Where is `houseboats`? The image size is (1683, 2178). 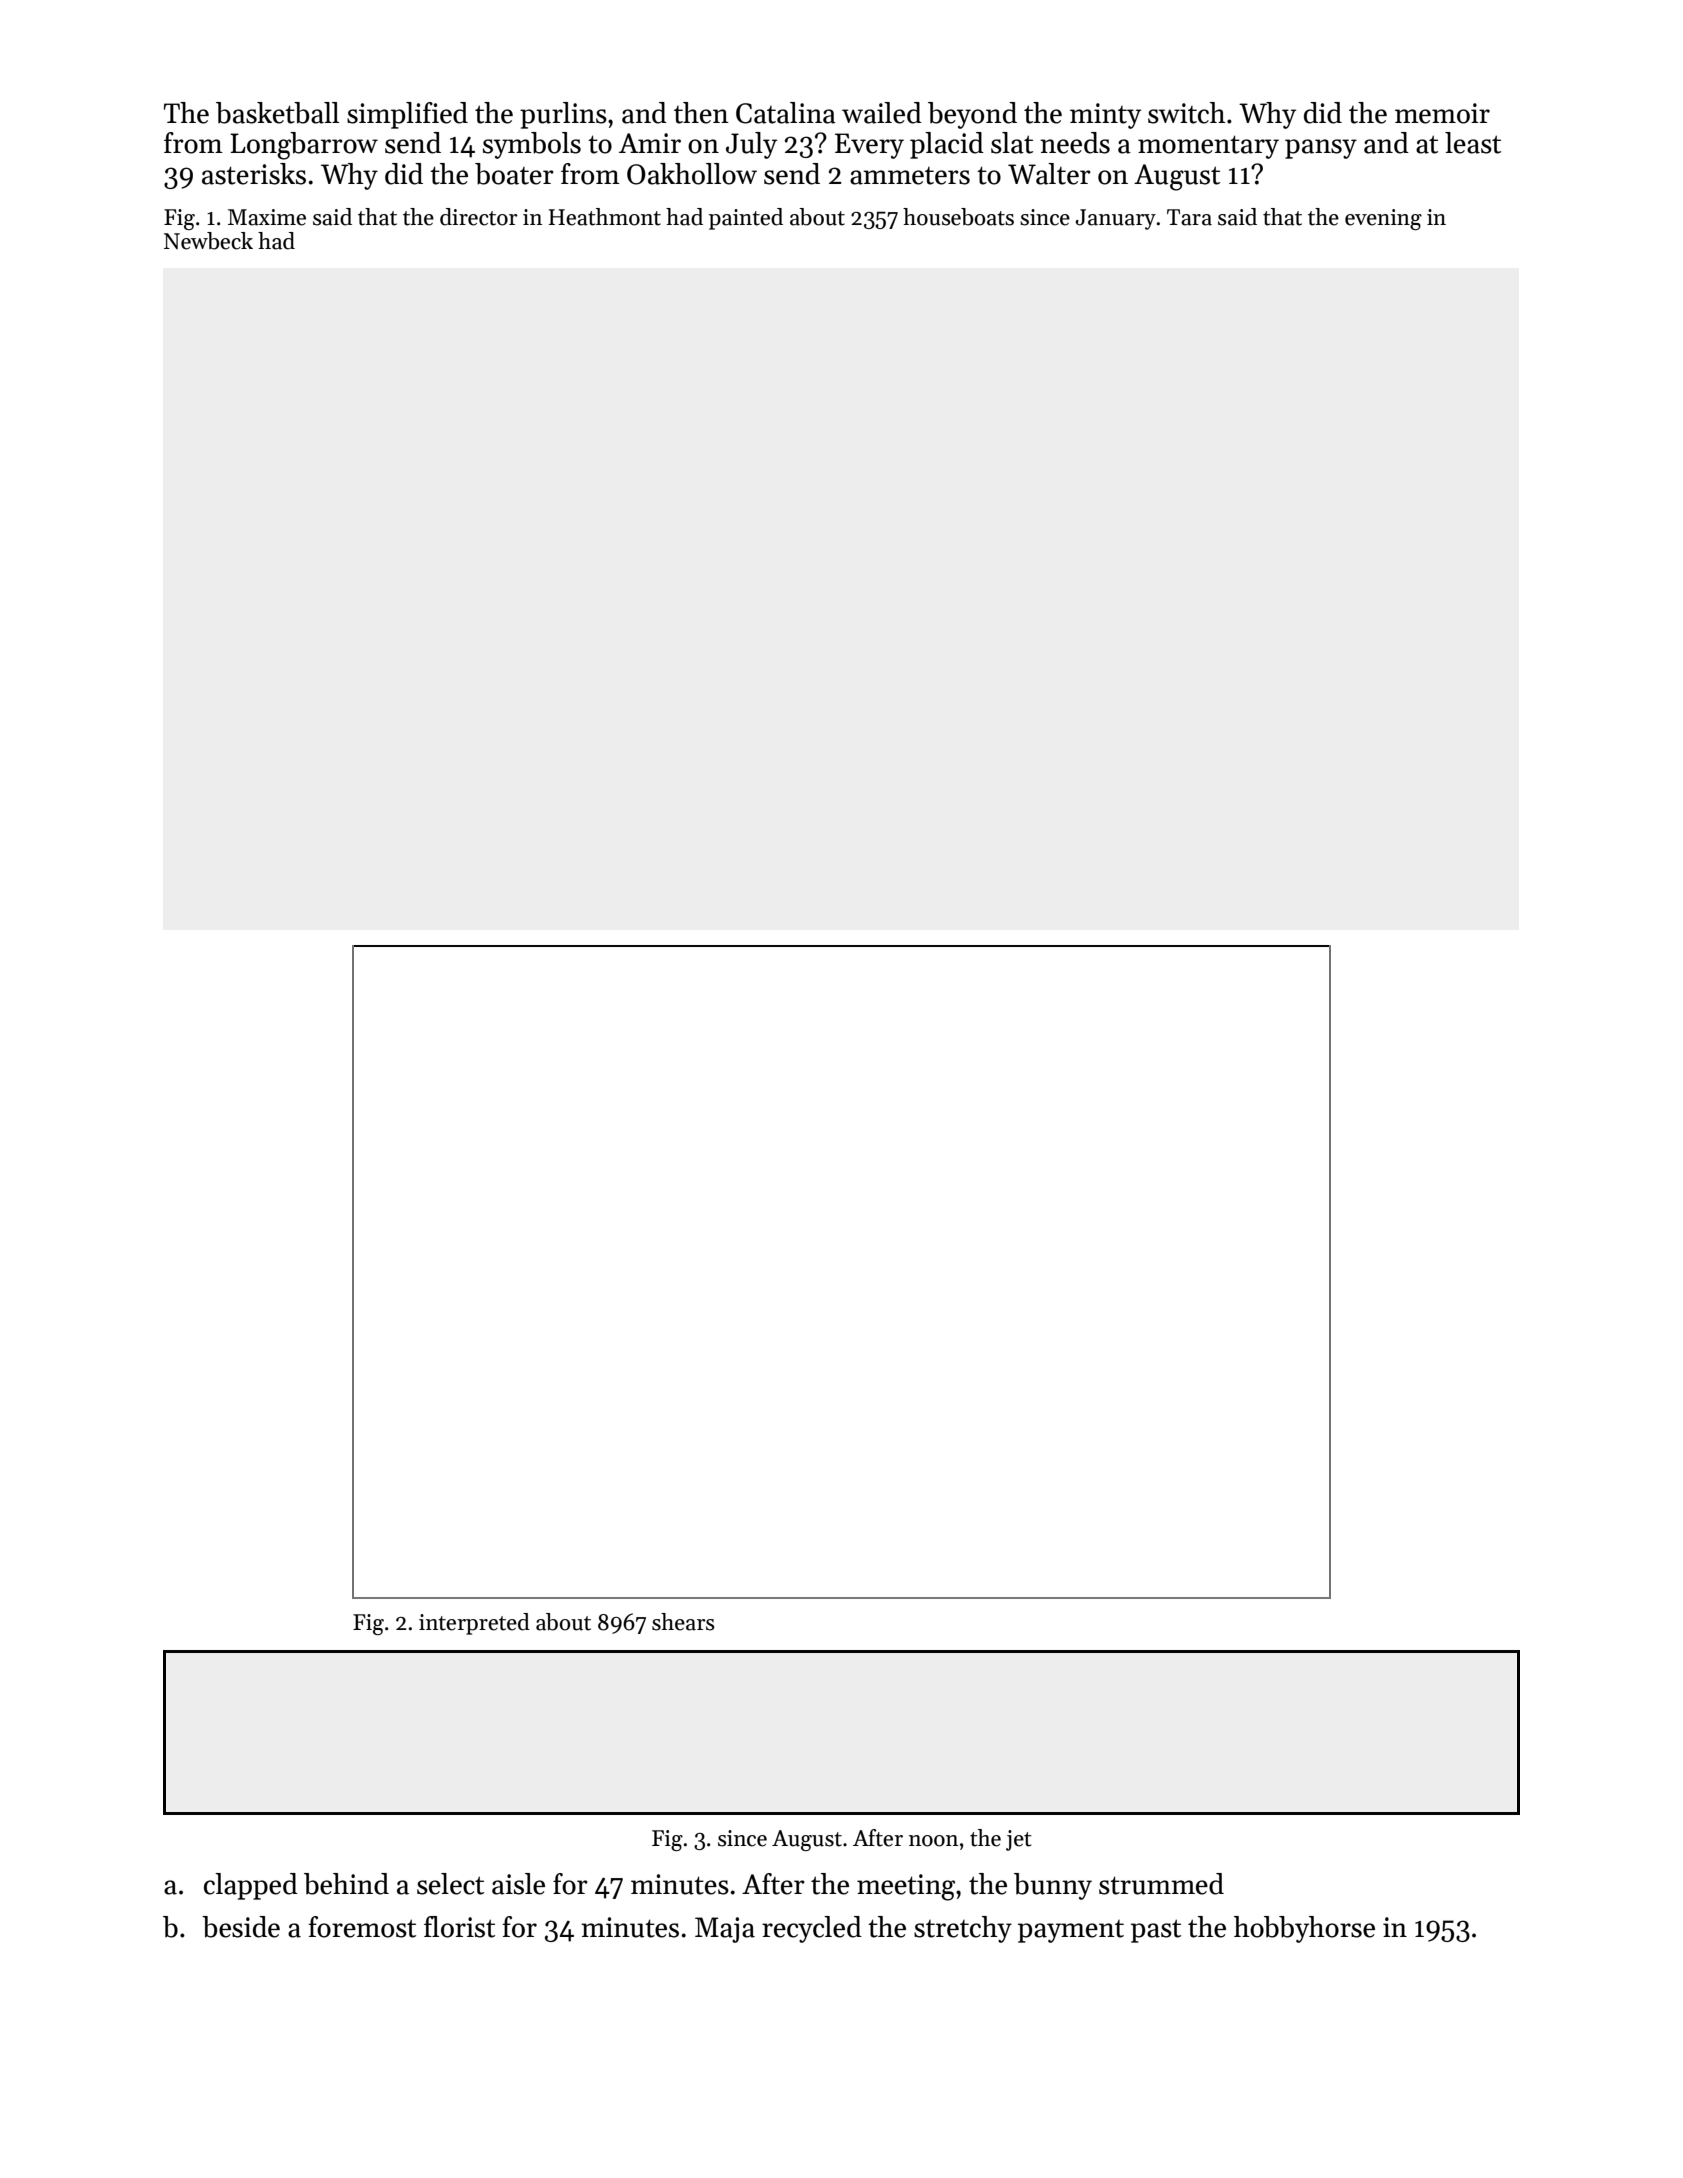 houseboats is located at coordinates (958, 217).
